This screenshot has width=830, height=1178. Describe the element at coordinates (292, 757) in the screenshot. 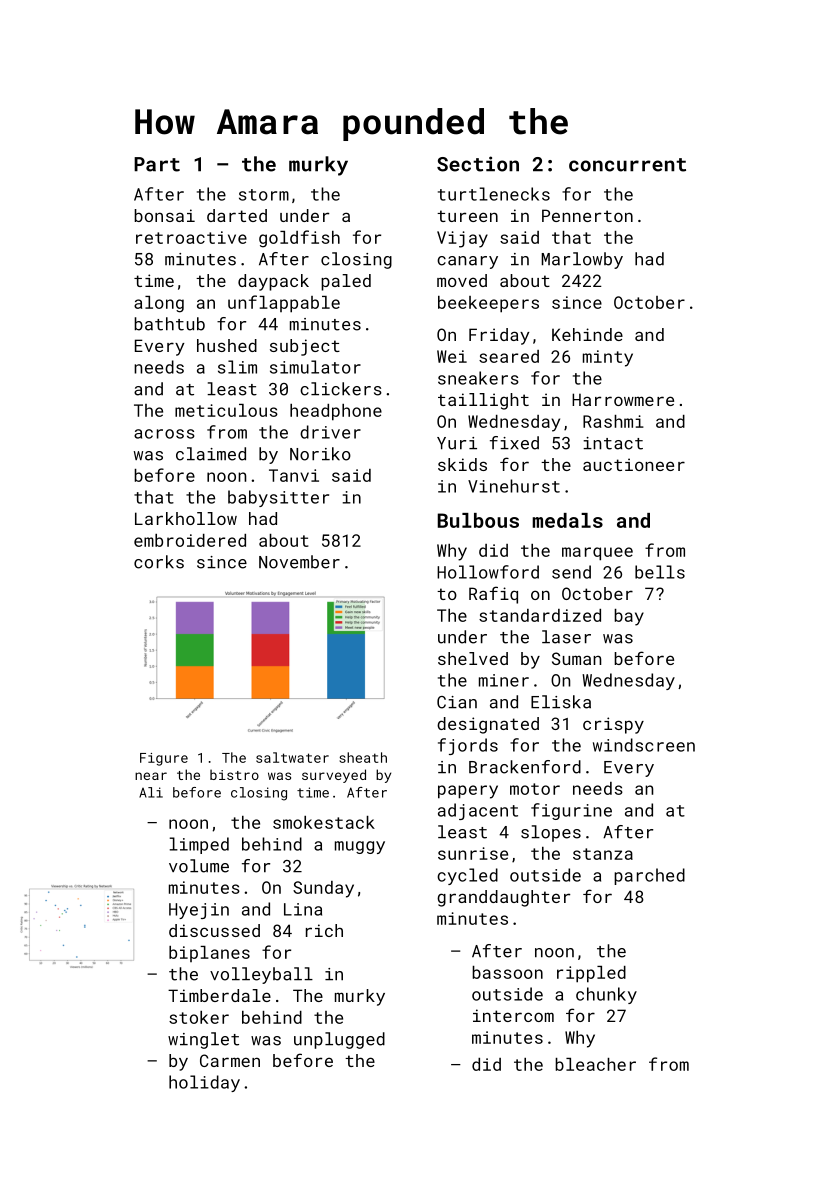

I see `saltwater` at that location.
